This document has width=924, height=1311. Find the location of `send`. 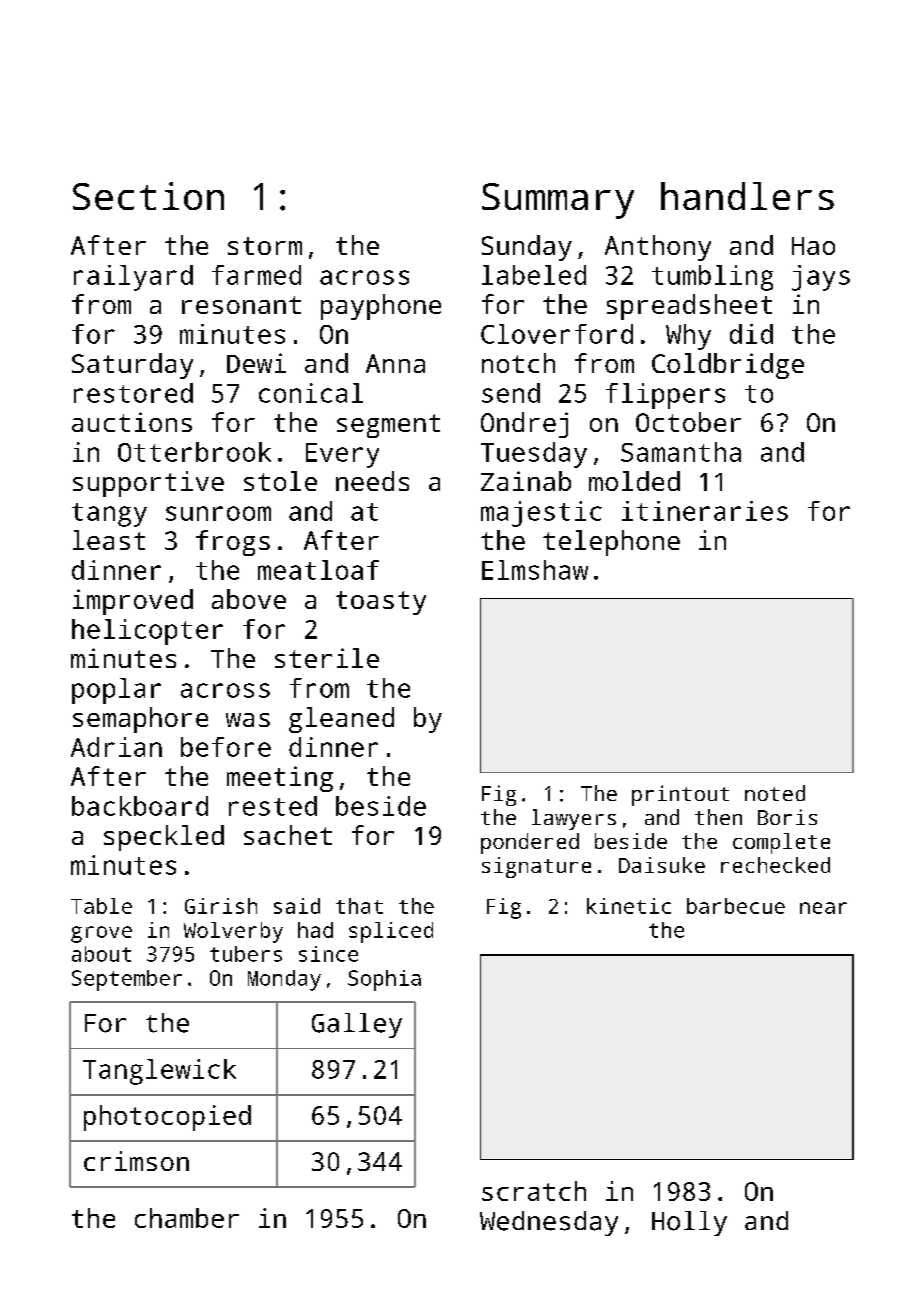

send is located at coordinates (511, 393).
